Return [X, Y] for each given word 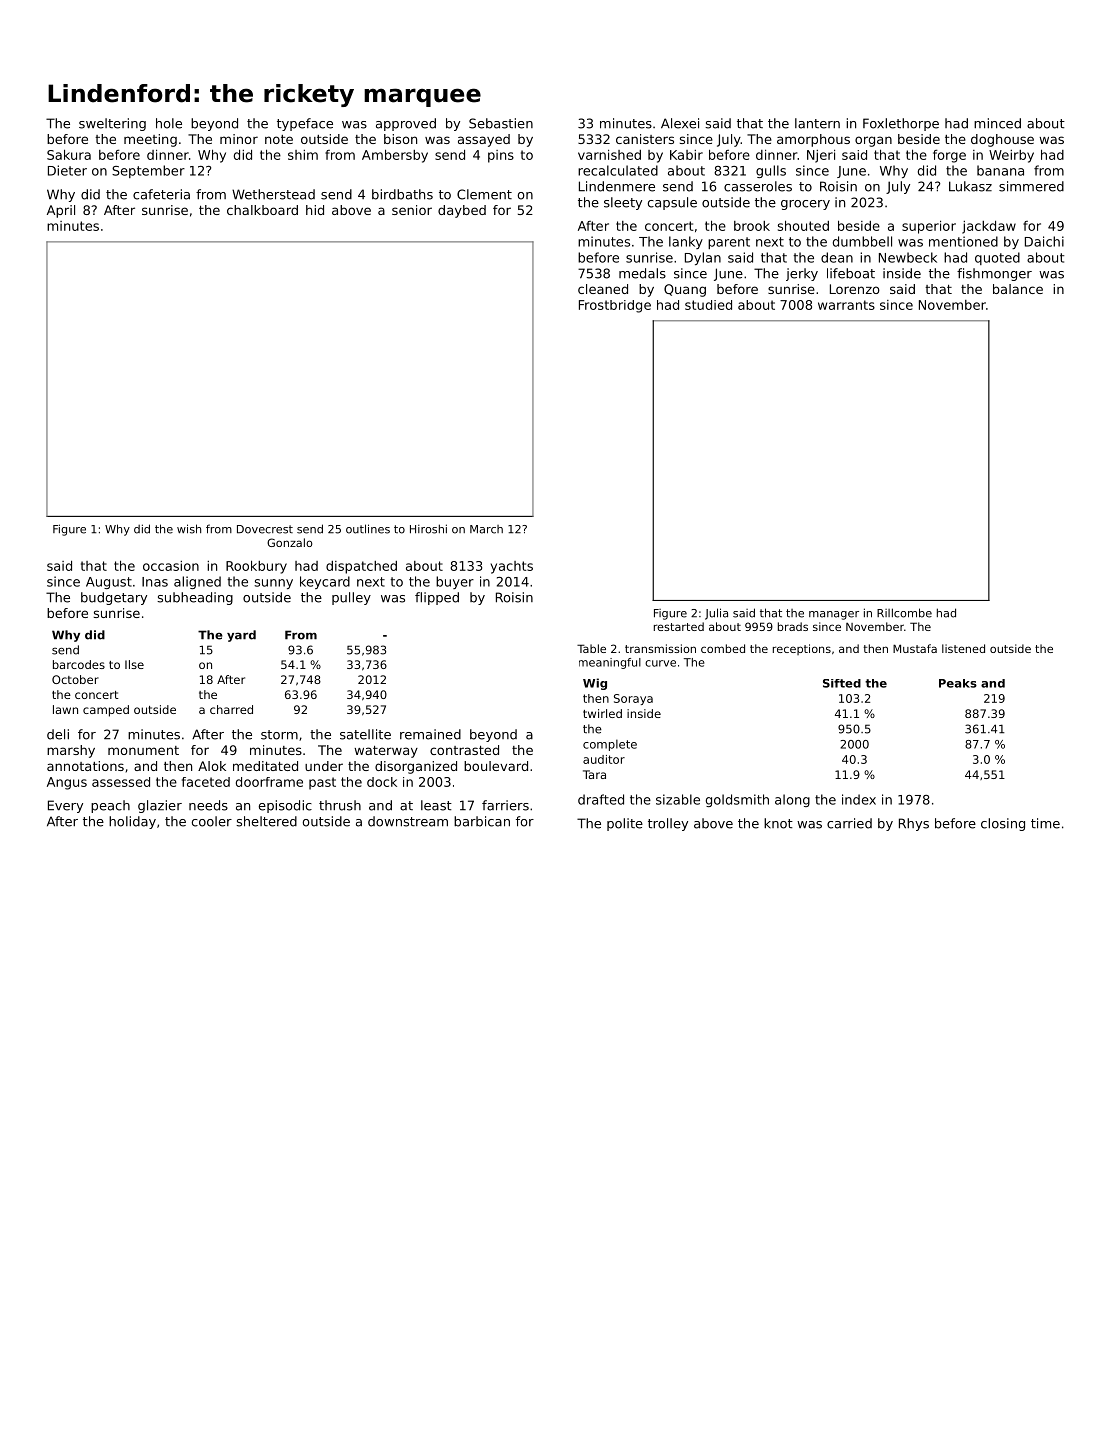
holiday [132, 822]
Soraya [633, 699]
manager [834, 615]
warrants [846, 305]
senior [412, 210]
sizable [678, 799]
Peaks [958, 683]
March [486, 529]
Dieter [67, 170]
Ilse [134, 664]
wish [189, 529]
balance [1018, 289]
